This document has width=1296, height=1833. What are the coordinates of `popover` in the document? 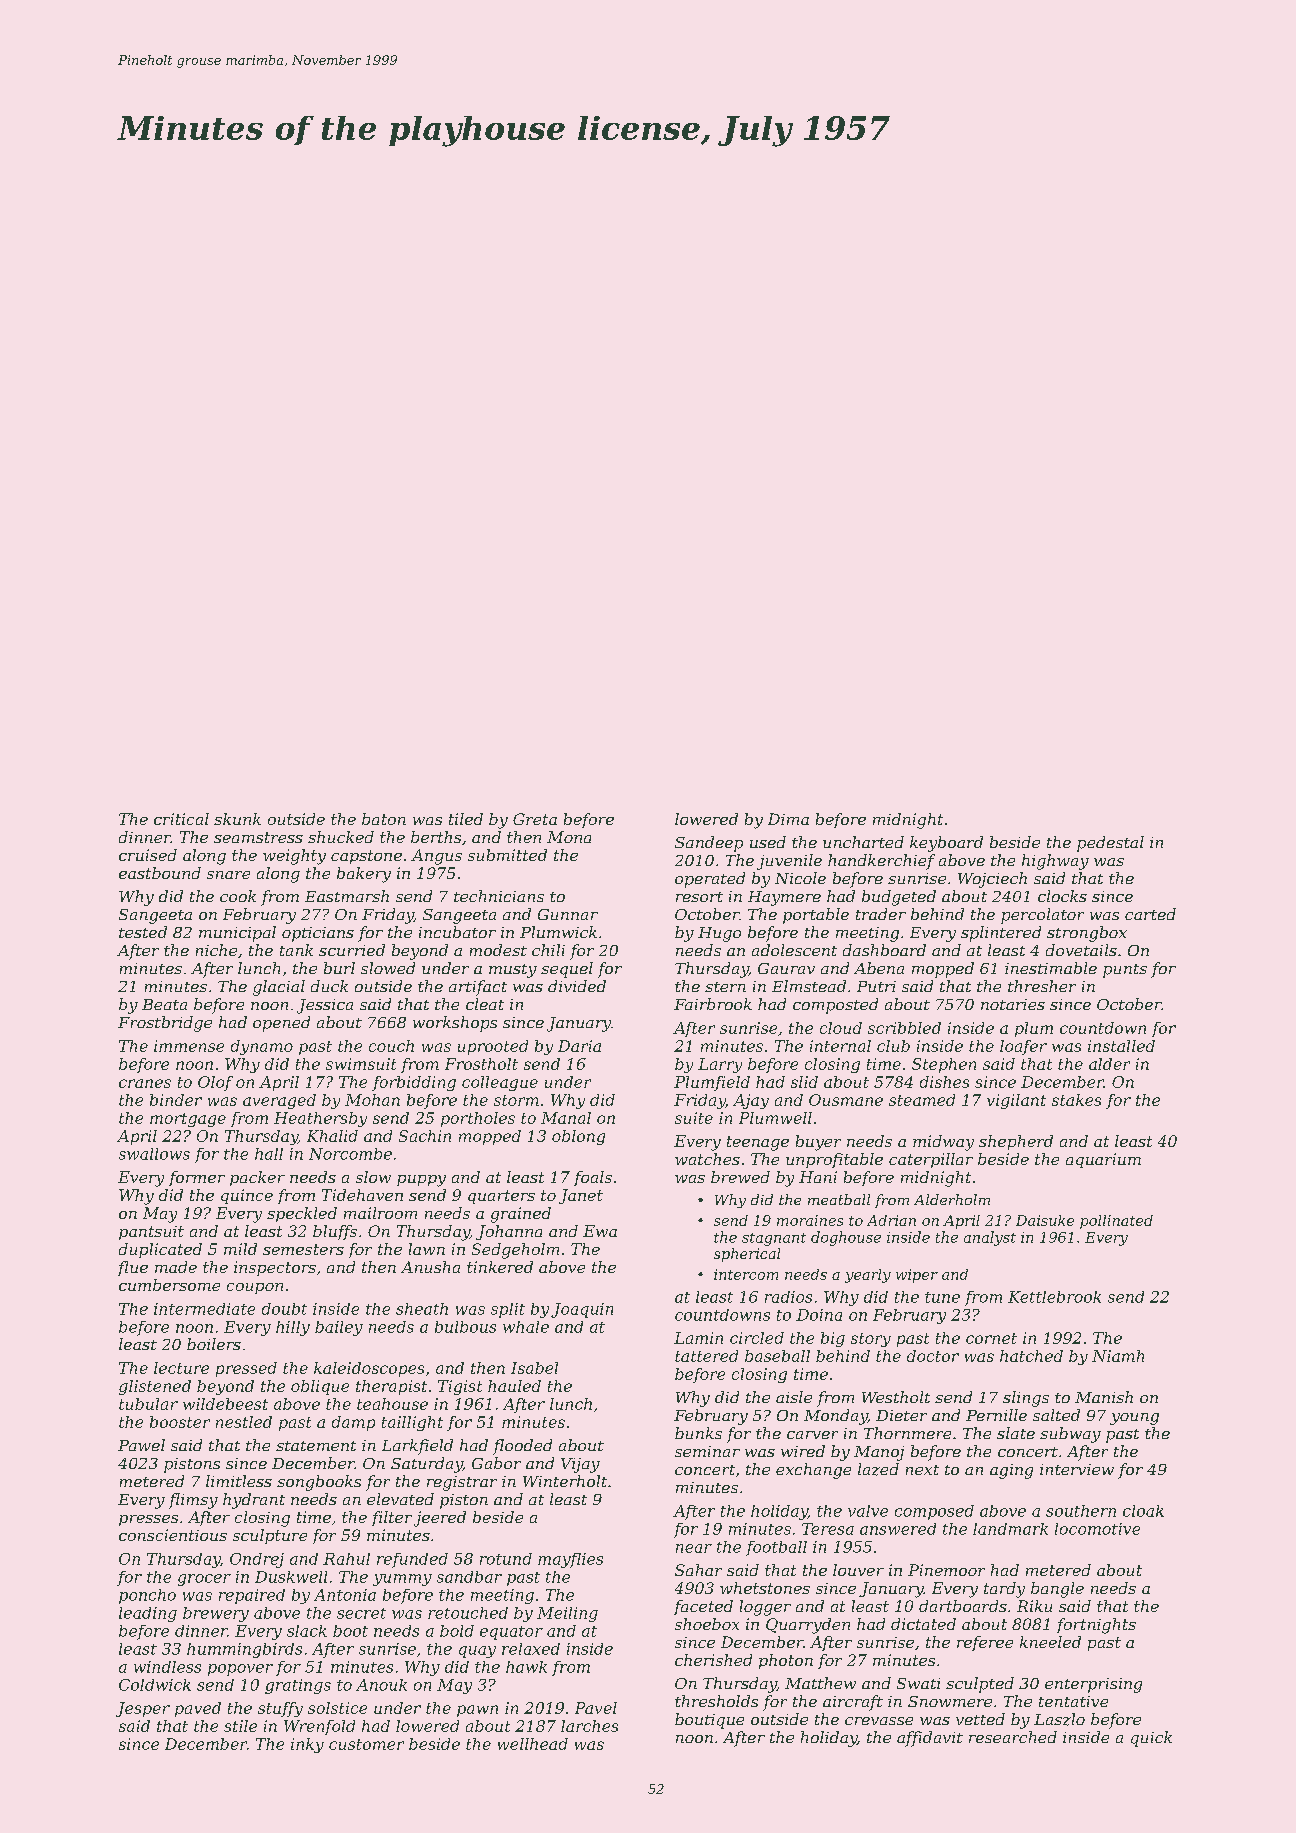 It's located at (240, 1670).
